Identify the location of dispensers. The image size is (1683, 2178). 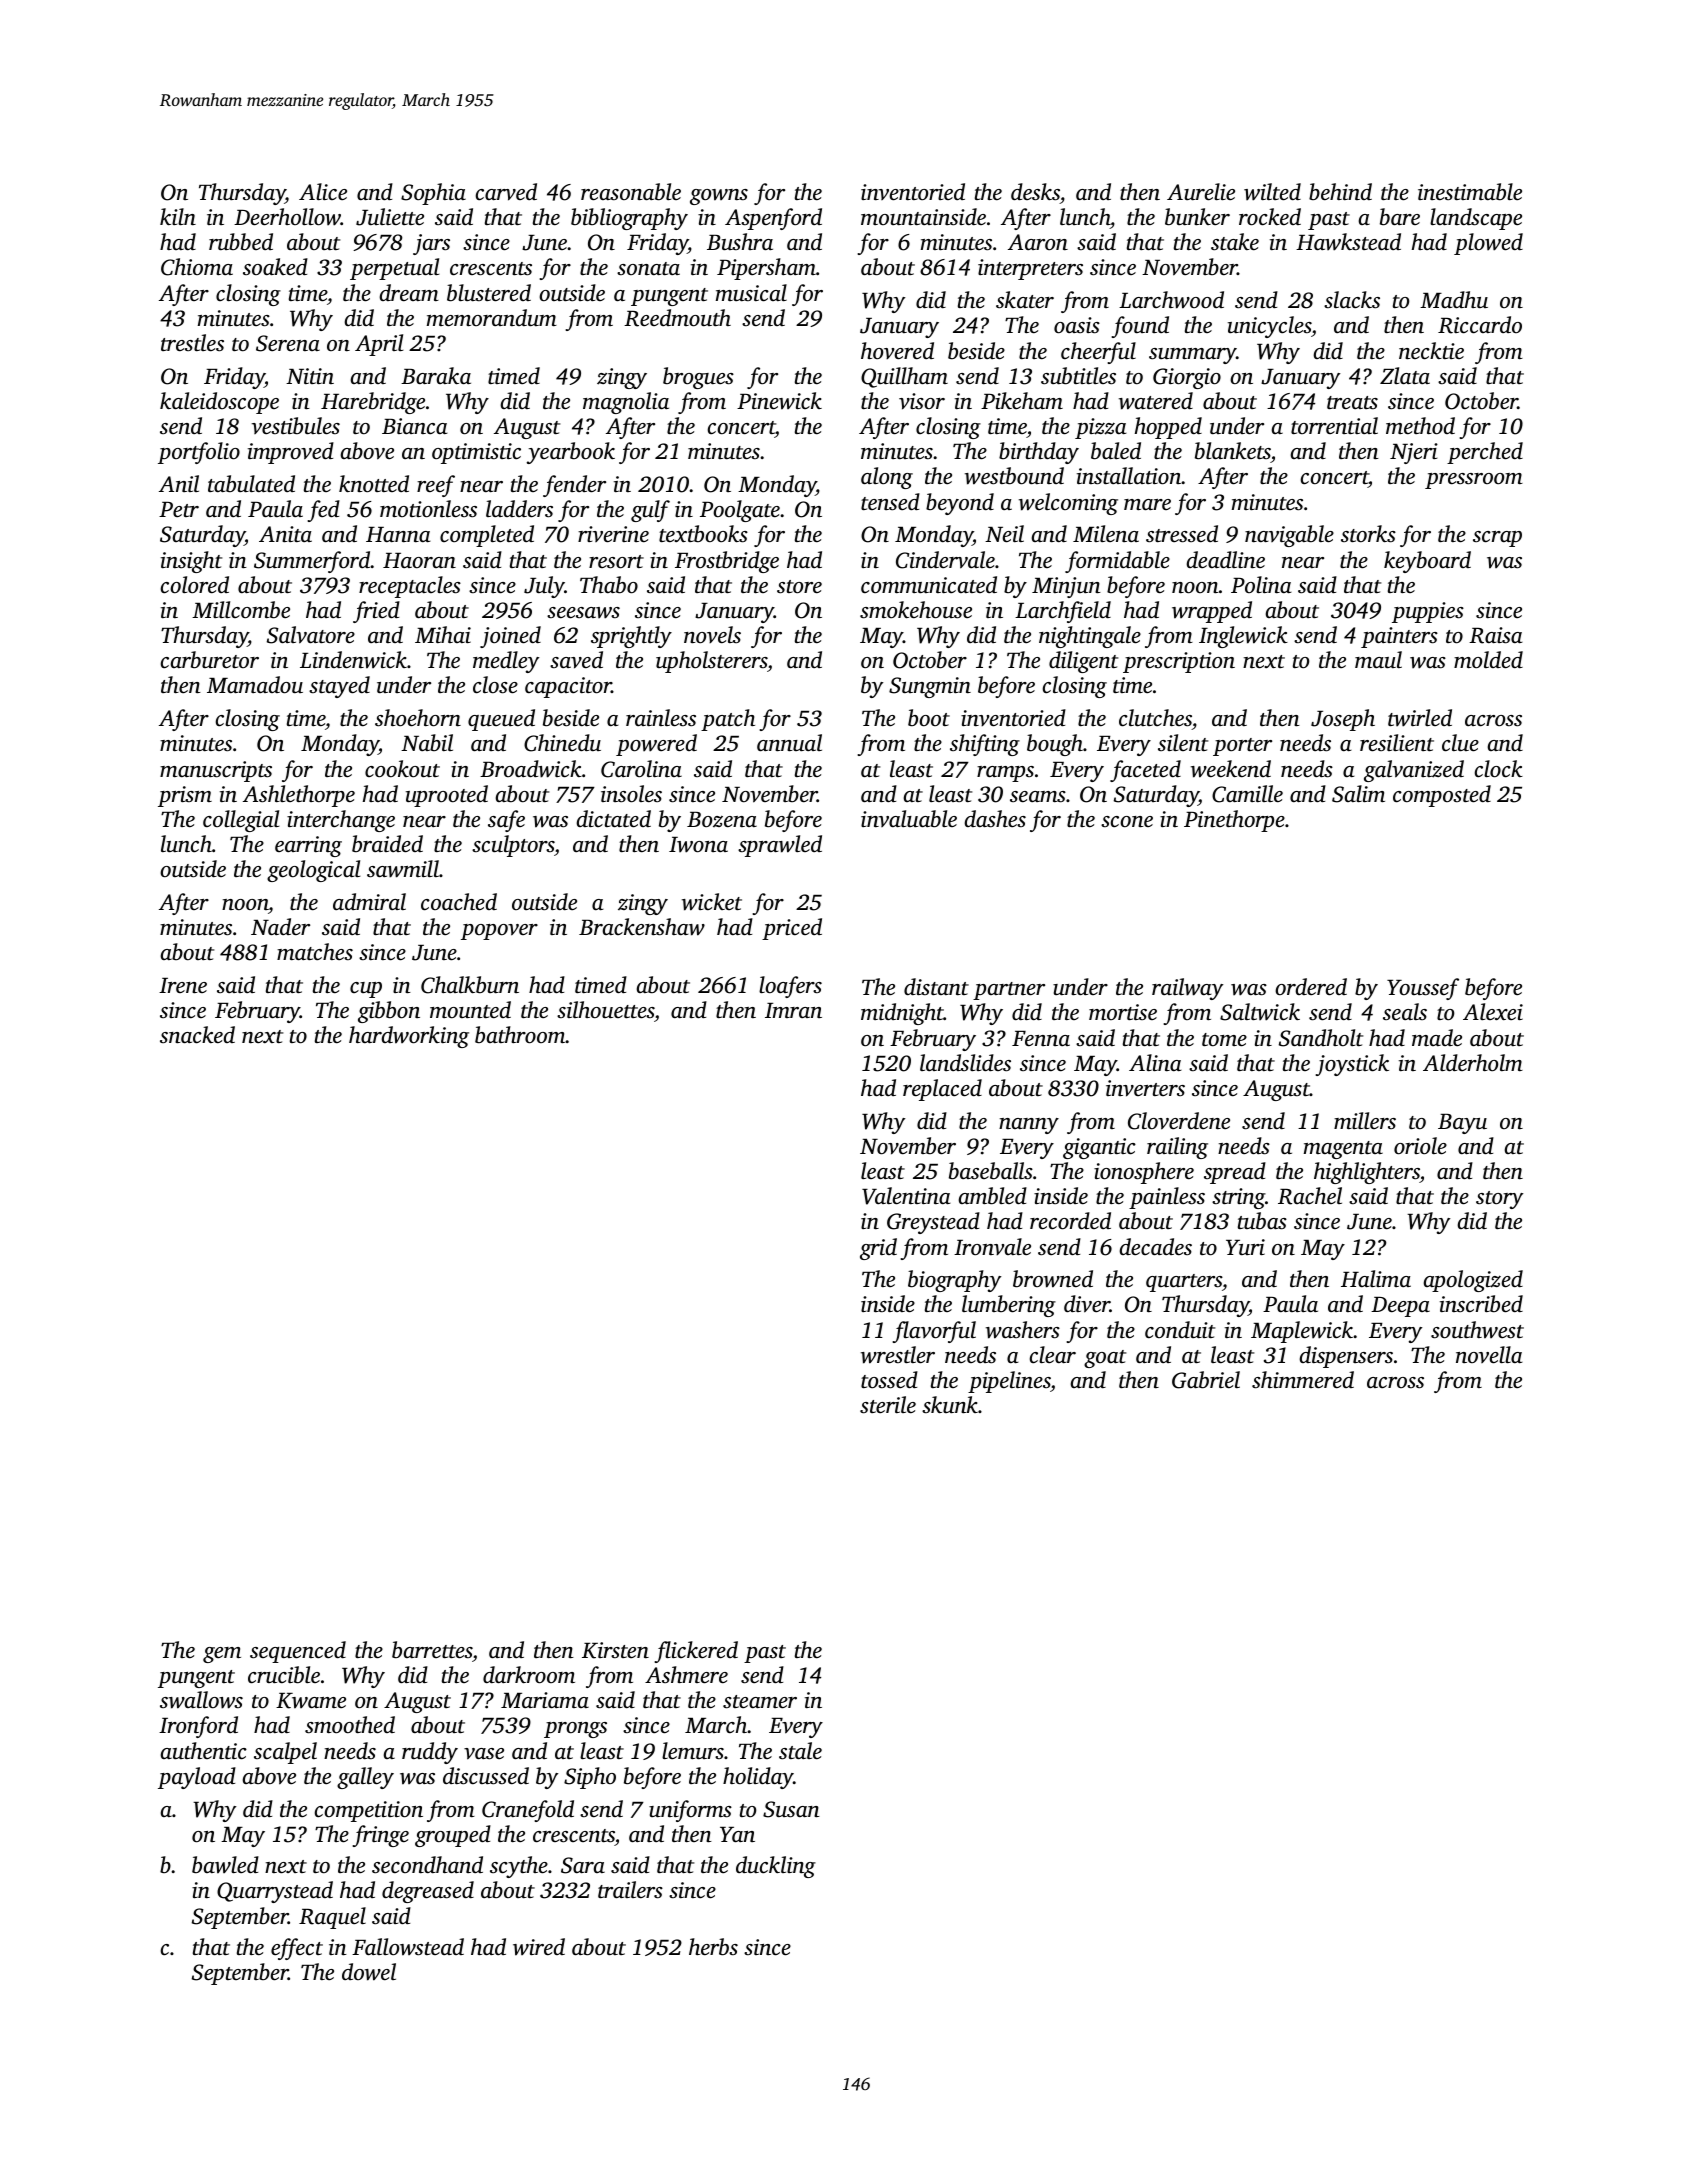
(1346, 1357).
